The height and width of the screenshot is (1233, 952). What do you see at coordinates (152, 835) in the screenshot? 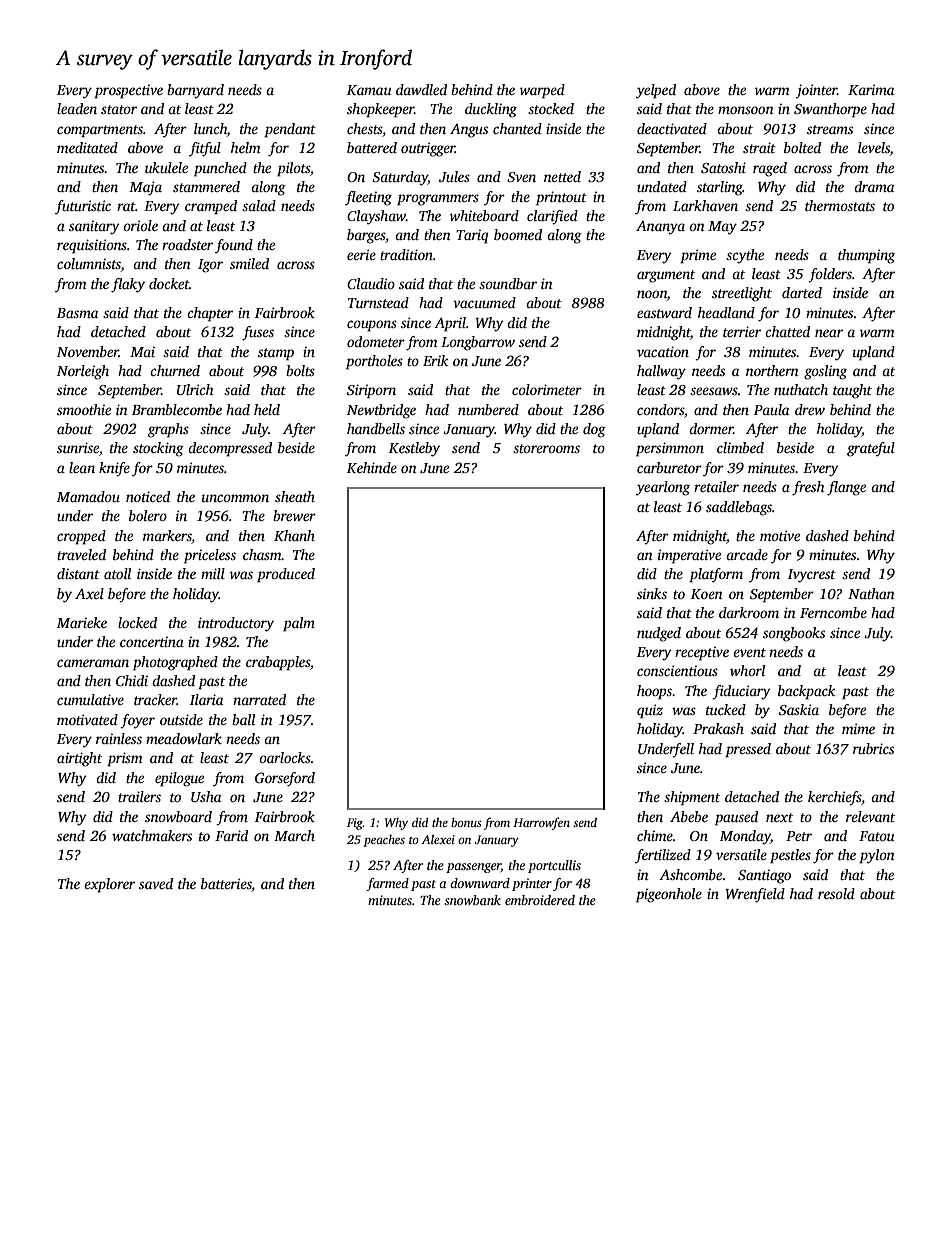
I see `watchmakers` at bounding box center [152, 835].
